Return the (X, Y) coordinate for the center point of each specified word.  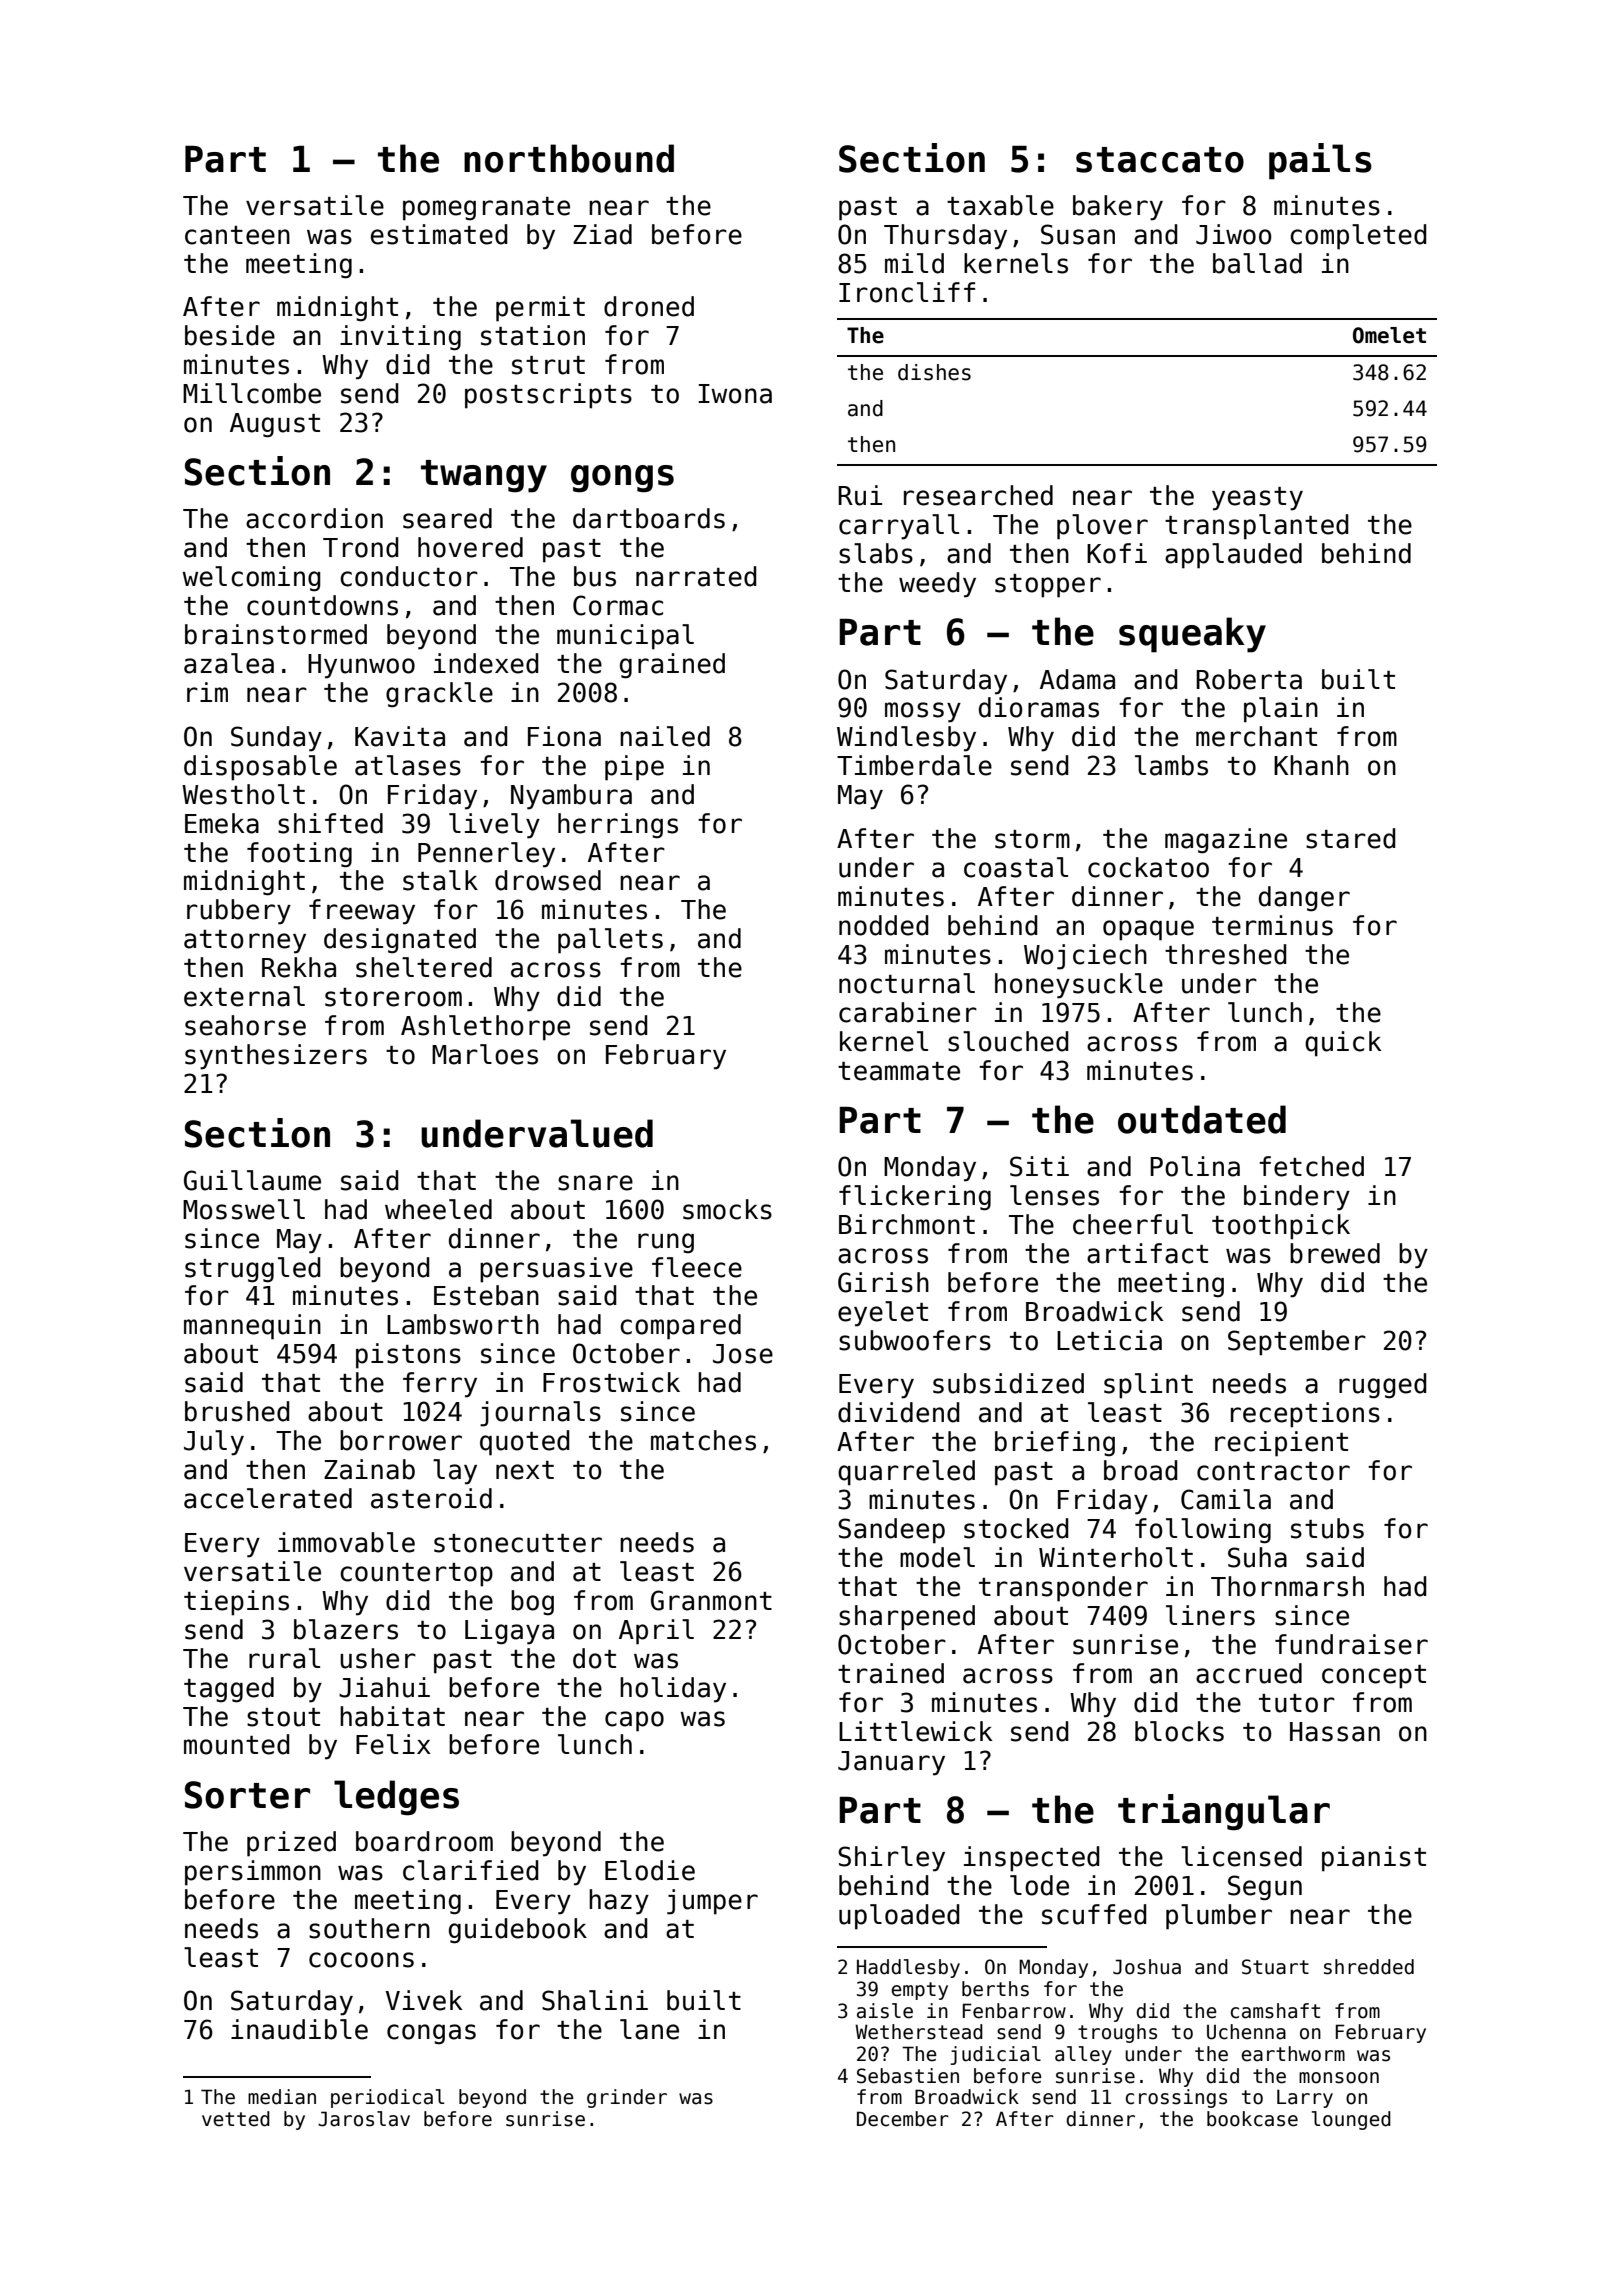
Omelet (1389, 335)
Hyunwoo (361, 666)
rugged (1383, 1386)
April (656, 1632)
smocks (727, 1209)
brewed (1335, 1253)
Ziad (602, 234)
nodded (884, 925)
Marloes (485, 1054)
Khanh (1311, 765)
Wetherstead (919, 2032)
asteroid (431, 1498)
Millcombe (252, 393)
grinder (627, 2098)
